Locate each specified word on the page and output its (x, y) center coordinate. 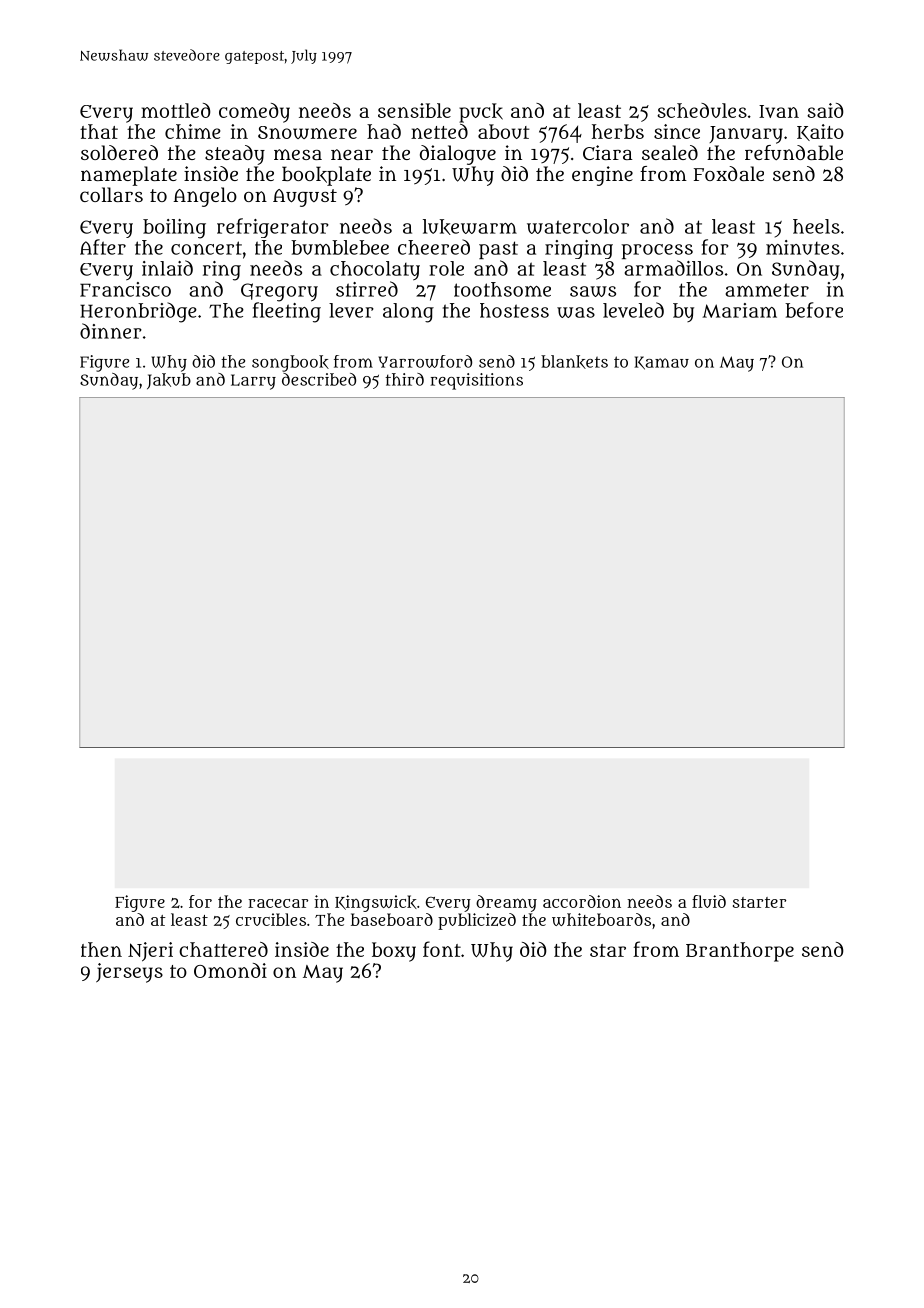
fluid (709, 901)
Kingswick (376, 903)
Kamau (661, 363)
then (101, 949)
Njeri (150, 951)
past (498, 250)
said (825, 110)
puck (481, 113)
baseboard (392, 919)
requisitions (476, 381)
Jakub (169, 381)
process (657, 251)
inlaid (167, 268)
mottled (176, 110)
